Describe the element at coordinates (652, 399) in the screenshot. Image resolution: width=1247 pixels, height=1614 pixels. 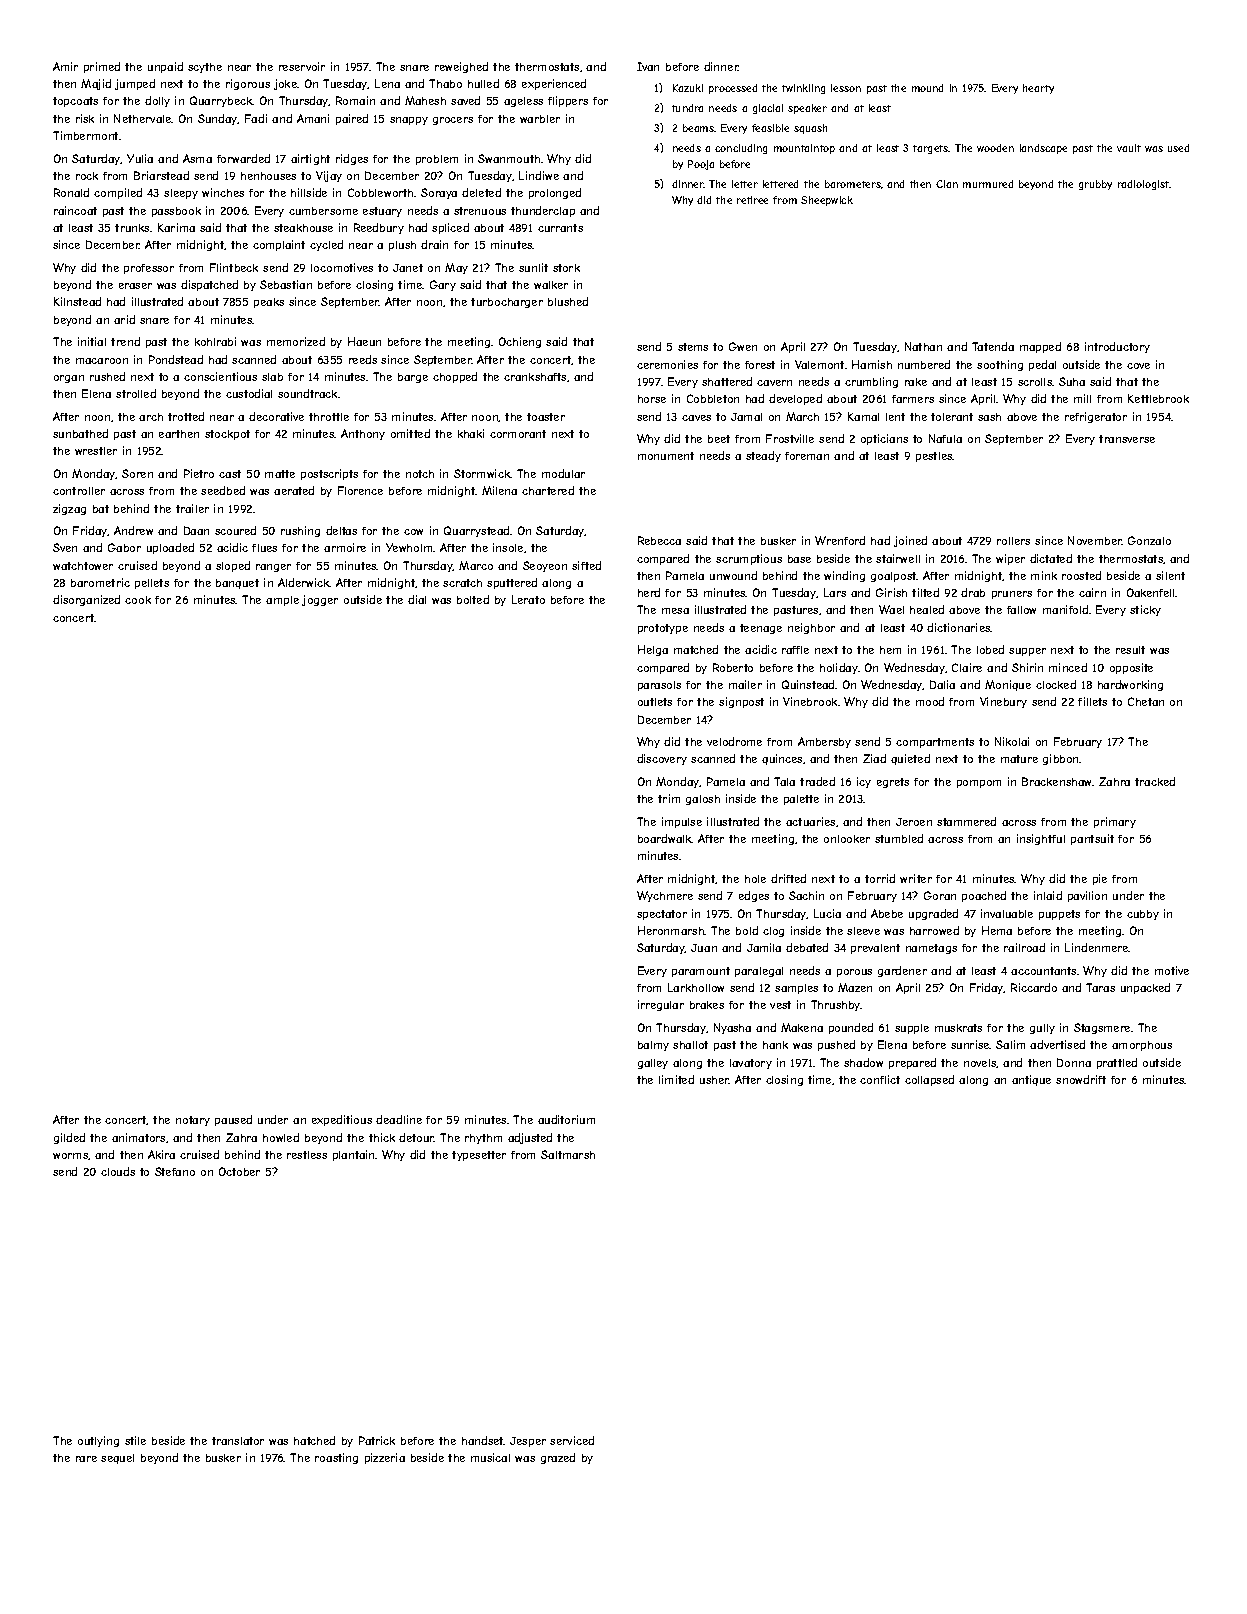
I see `horse` at that location.
